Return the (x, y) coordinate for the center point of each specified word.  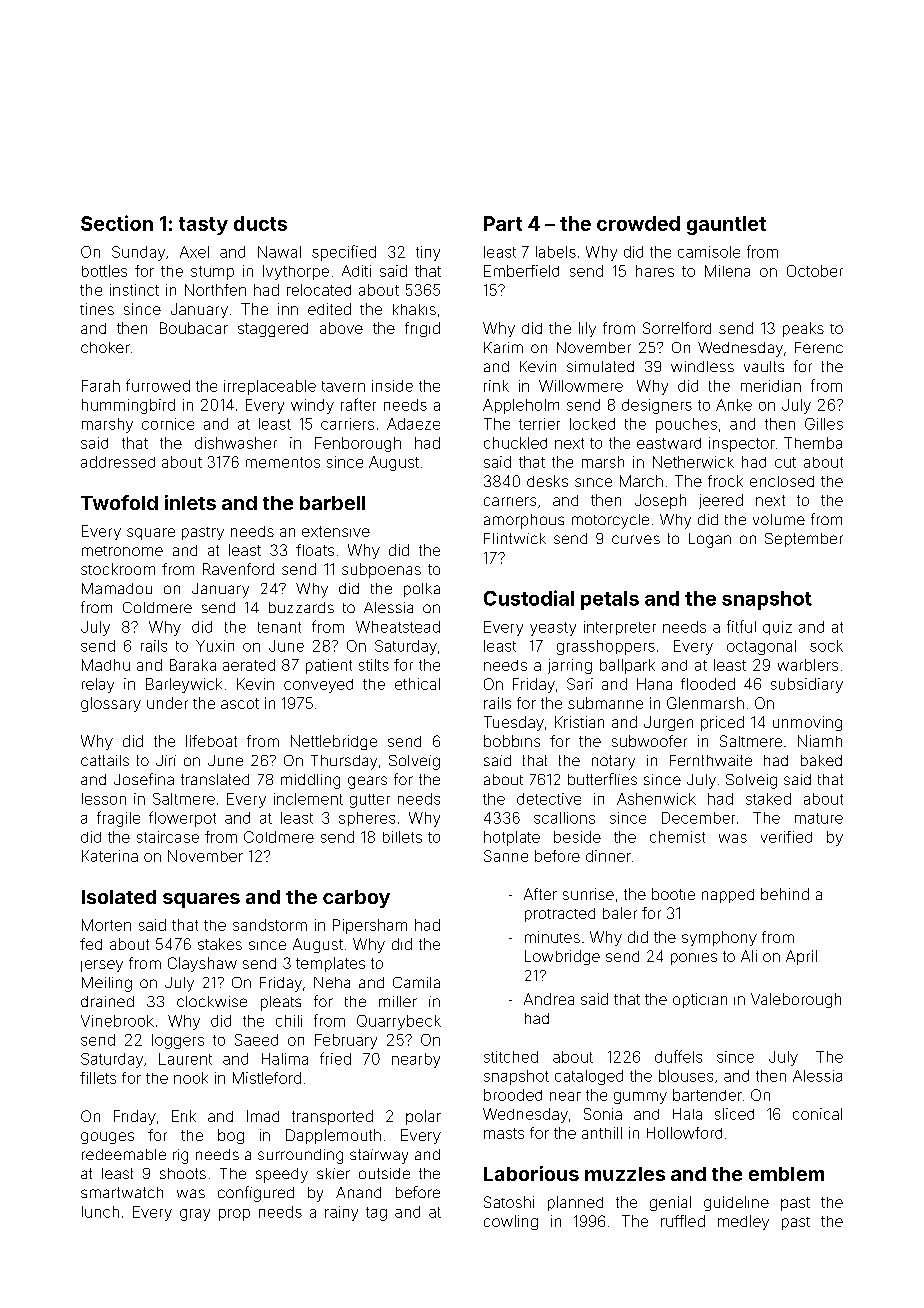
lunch (100, 1212)
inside (392, 386)
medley (743, 1222)
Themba (813, 443)
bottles (104, 271)
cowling (511, 1222)
